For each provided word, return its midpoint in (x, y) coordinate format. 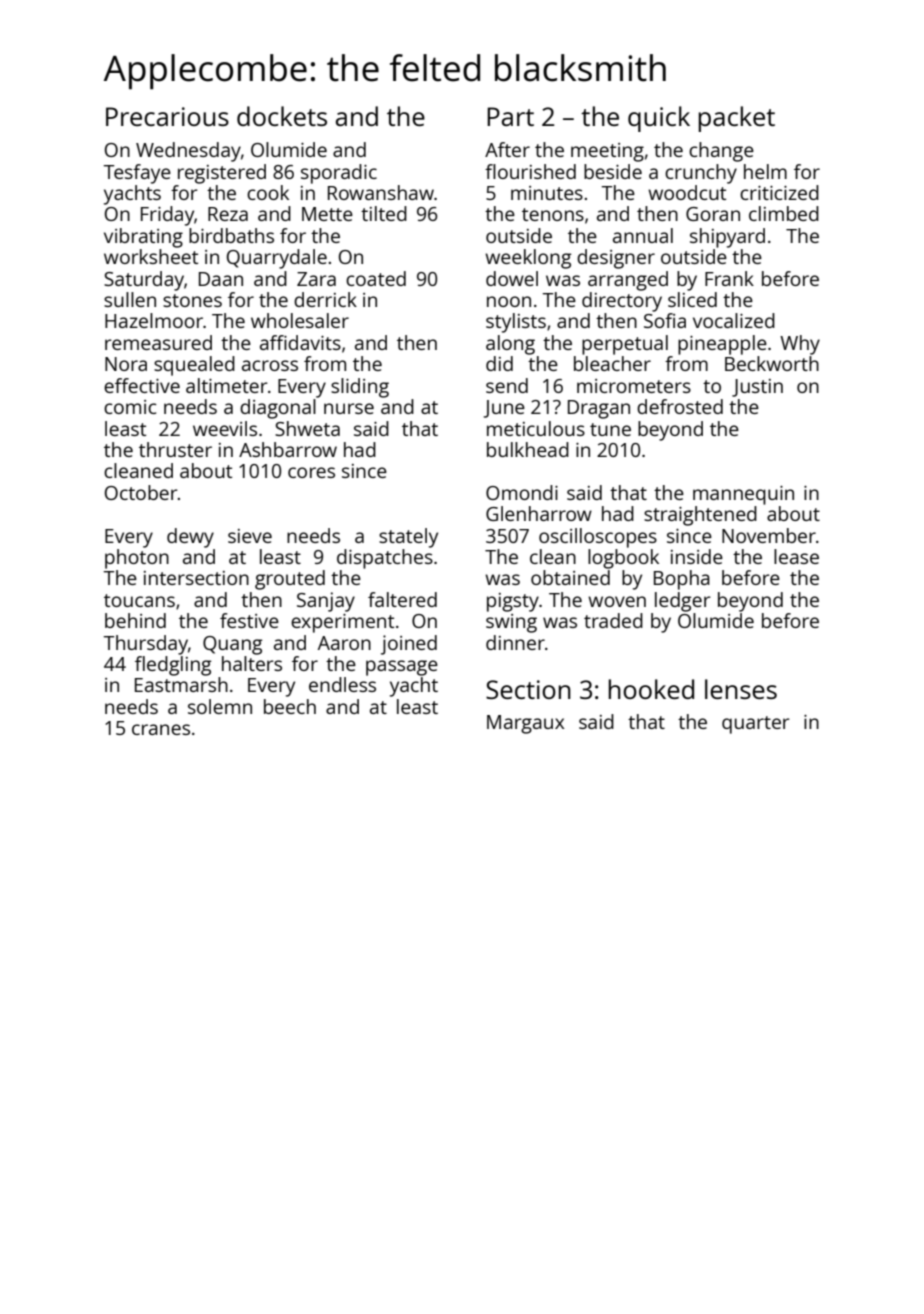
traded (613, 620)
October (141, 492)
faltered (402, 599)
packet (736, 119)
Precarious (167, 116)
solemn (220, 706)
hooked (651, 689)
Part (510, 116)
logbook (623, 559)
